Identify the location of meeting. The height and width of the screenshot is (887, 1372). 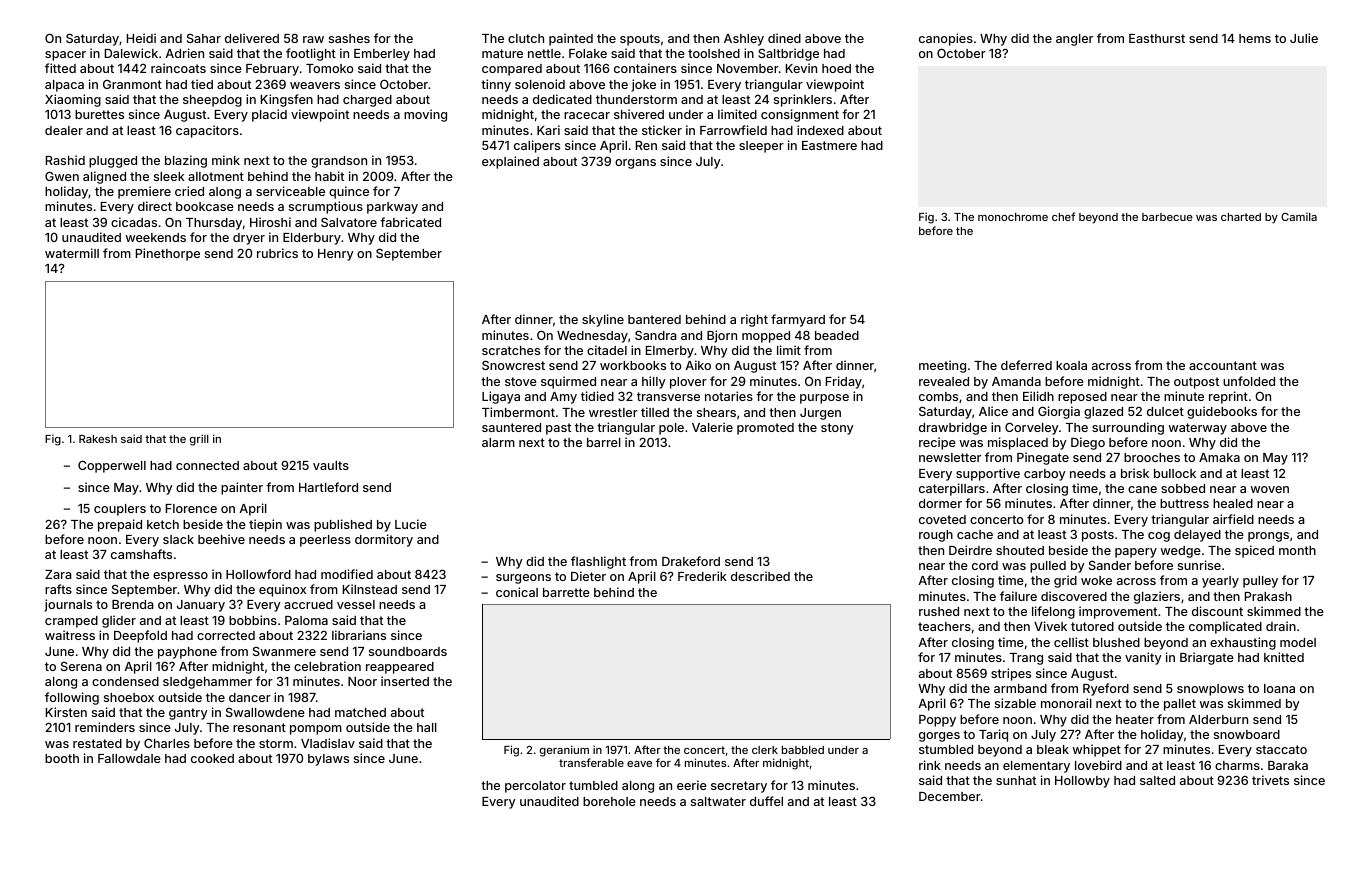
(942, 366).
